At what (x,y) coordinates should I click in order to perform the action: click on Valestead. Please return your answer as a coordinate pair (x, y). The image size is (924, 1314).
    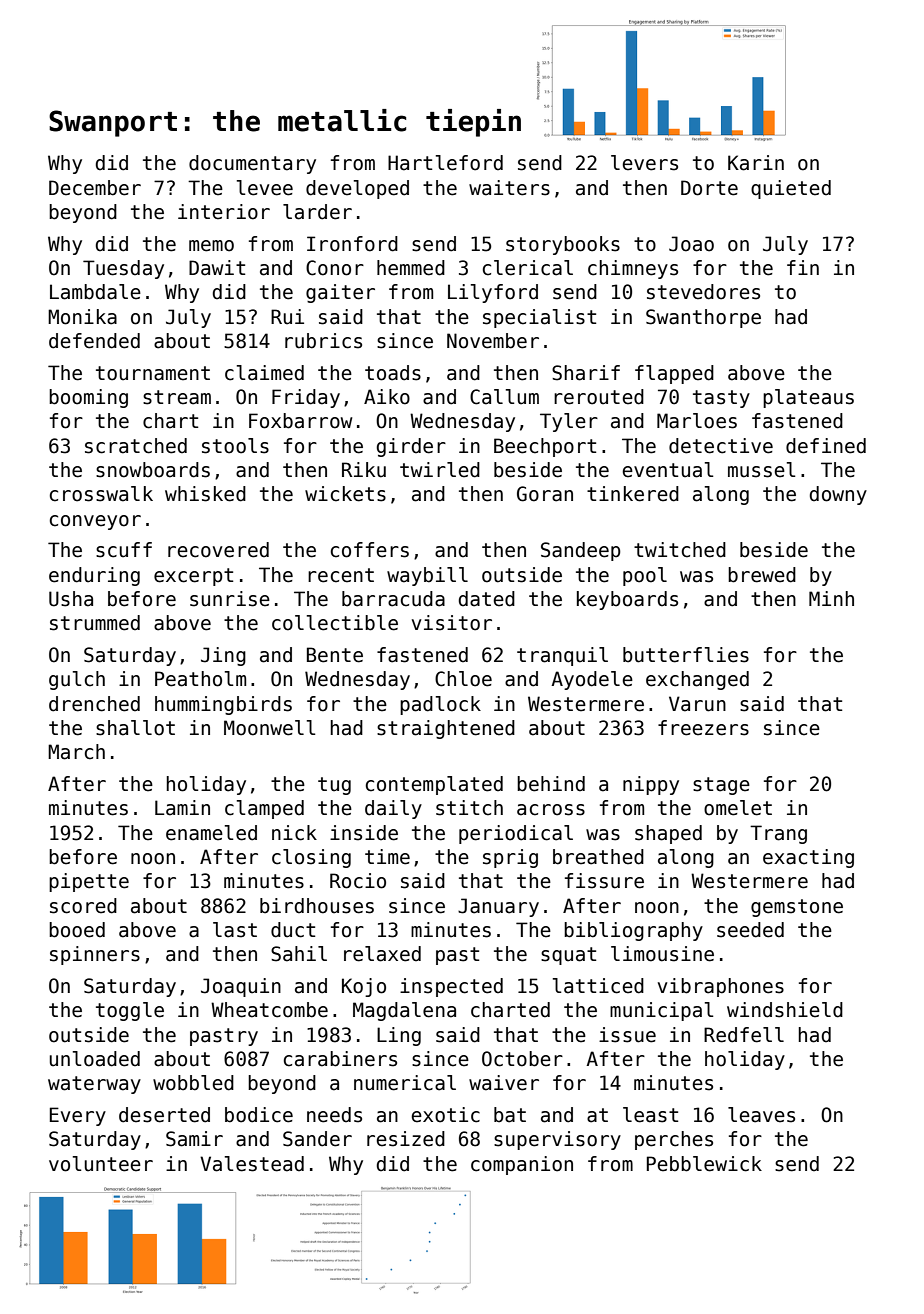
    Looking at the image, I should click on (252, 1164).
